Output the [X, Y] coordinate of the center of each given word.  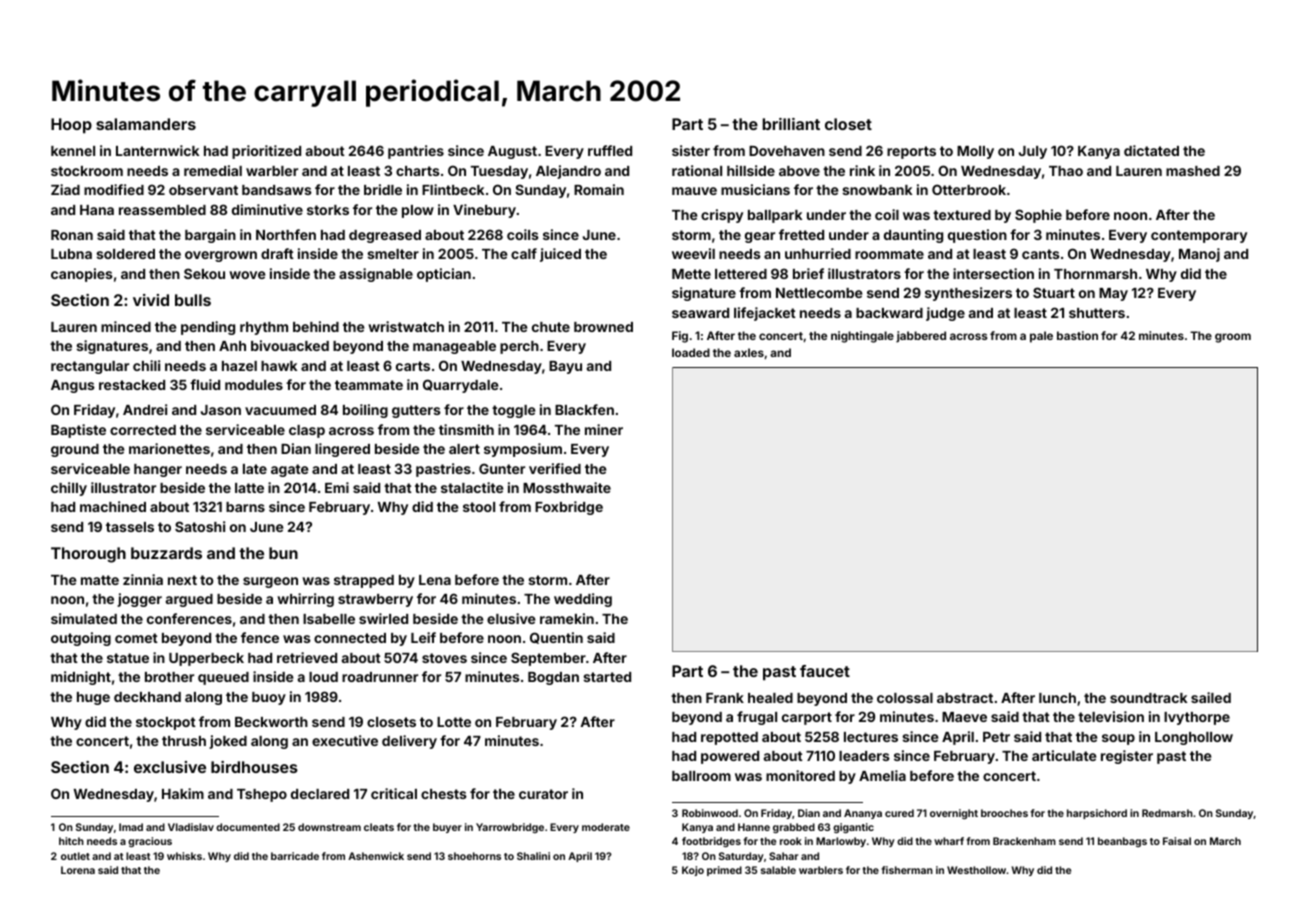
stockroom [87, 171]
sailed [1211, 697]
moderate [606, 827]
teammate [369, 385]
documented [248, 827]
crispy [722, 216]
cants [1041, 254]
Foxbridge [569, 508]
